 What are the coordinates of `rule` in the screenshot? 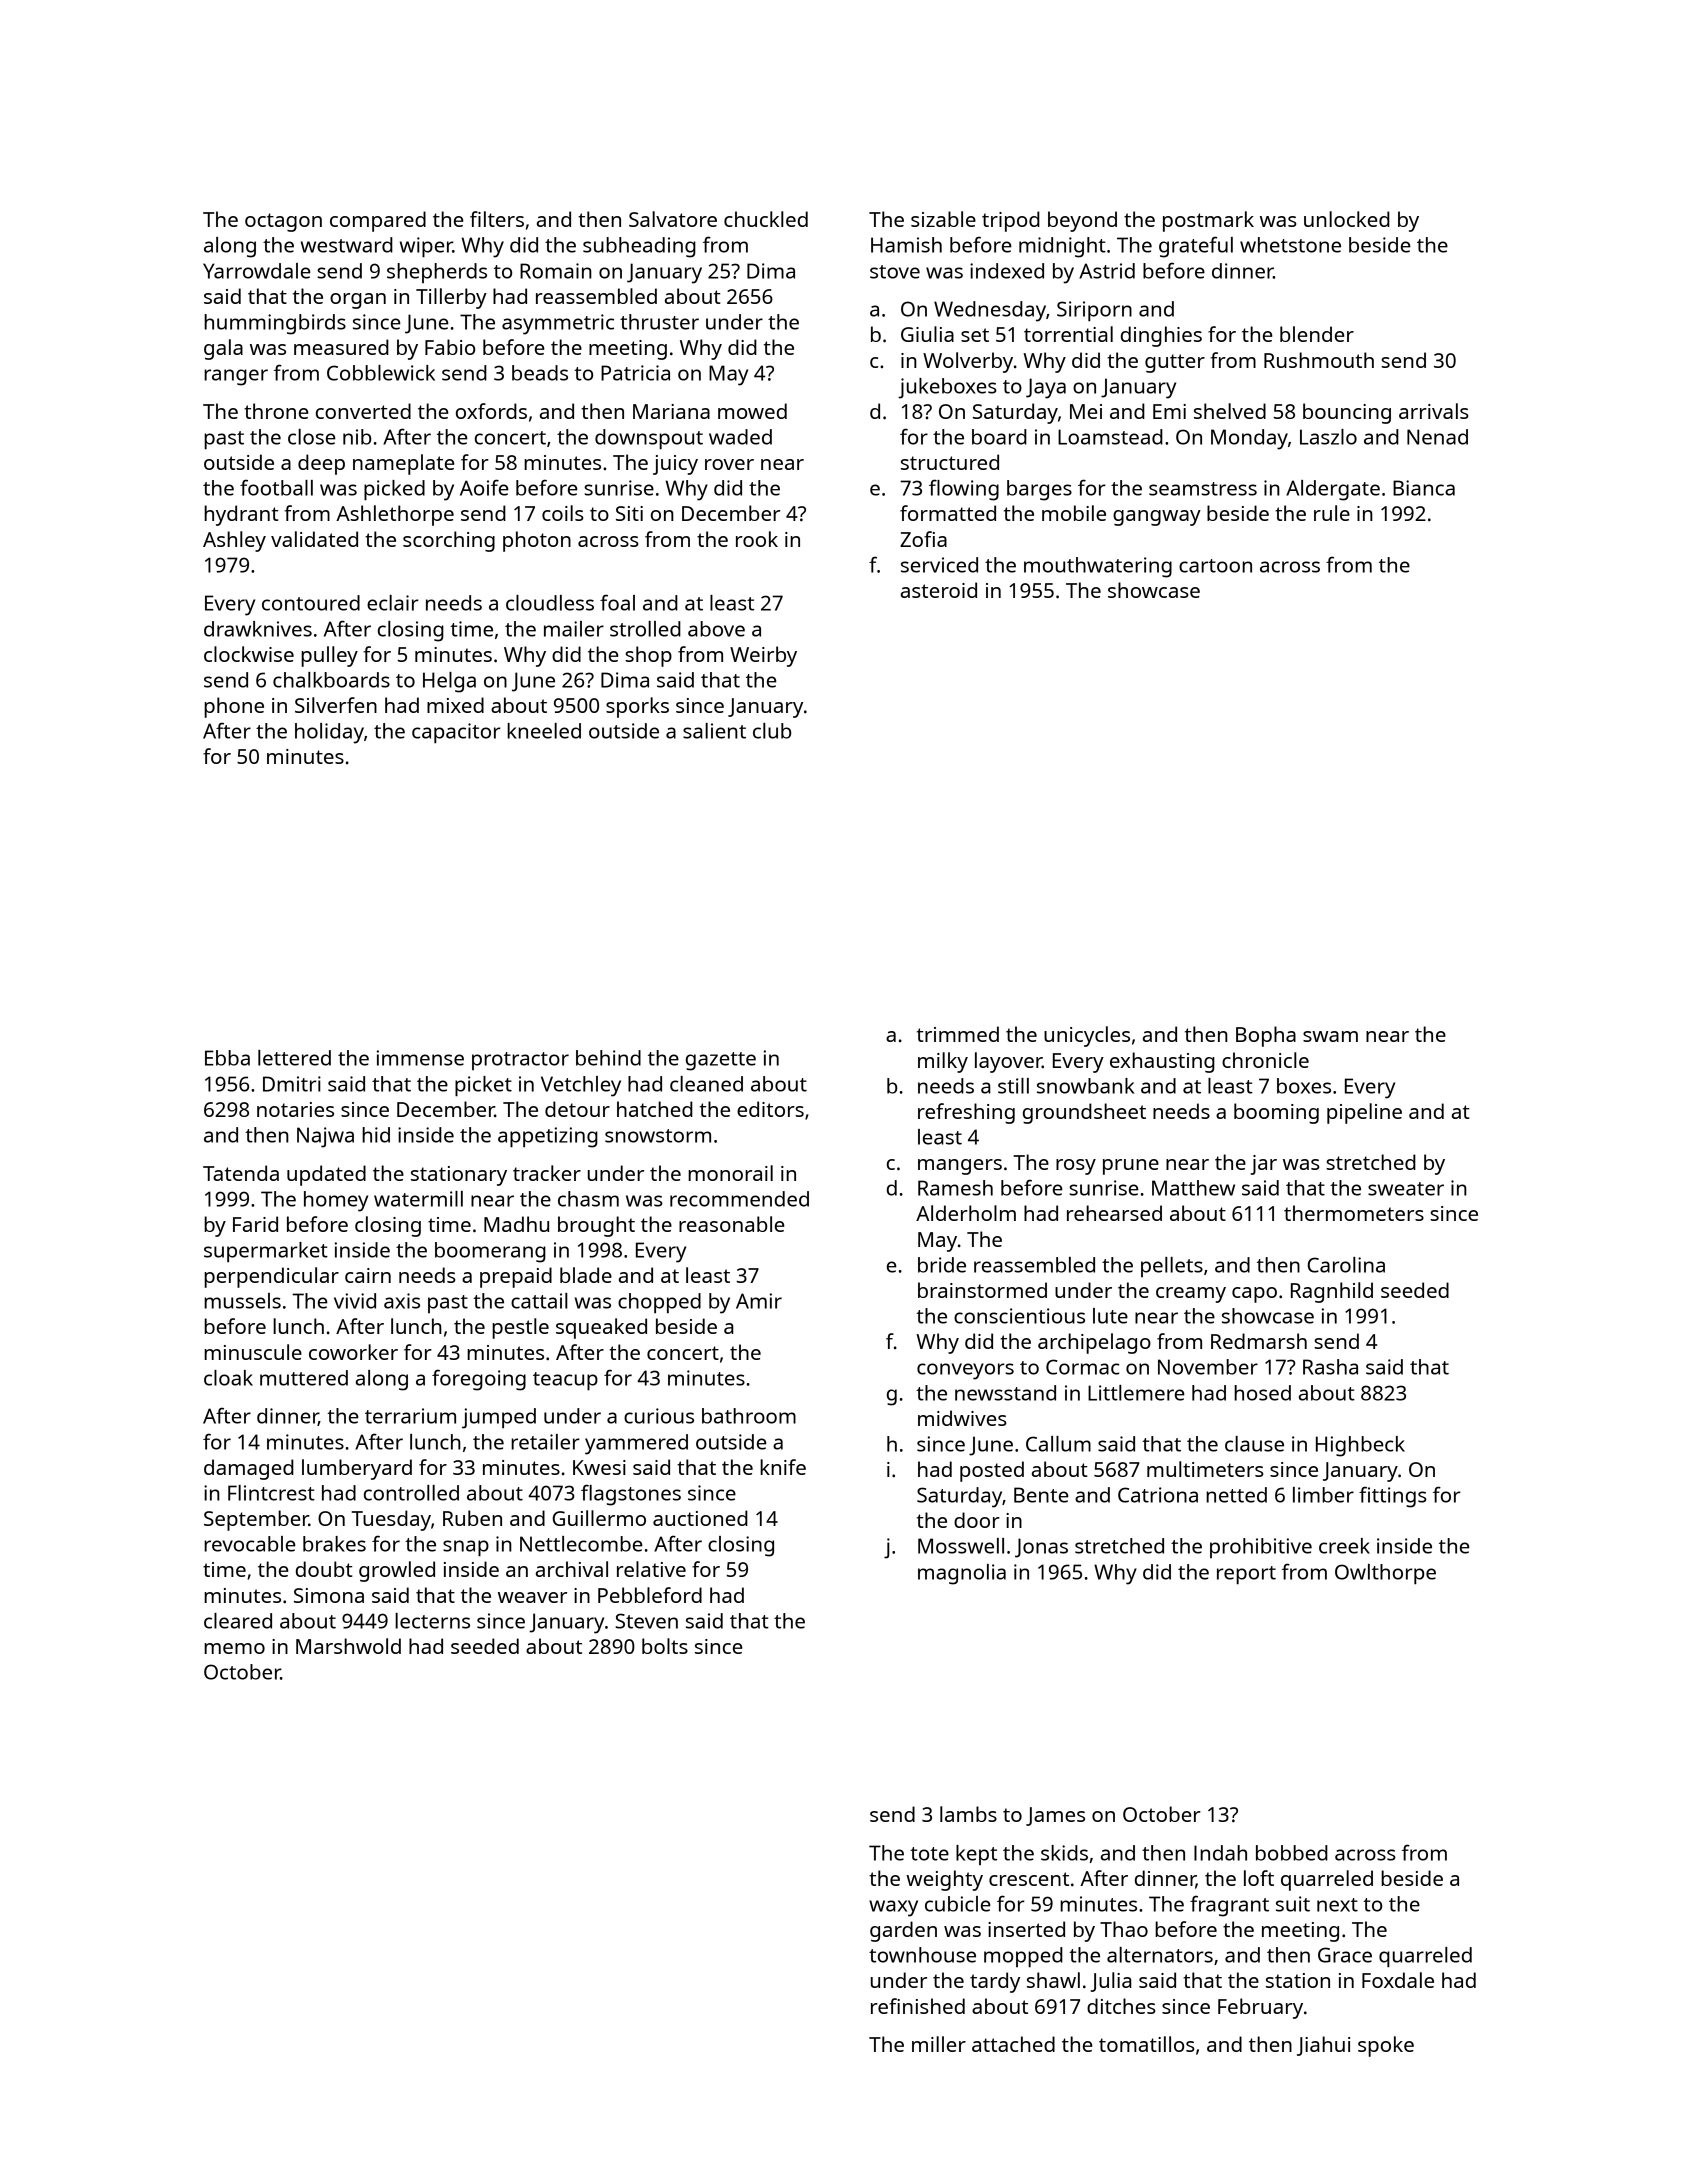 It's located at (1332, 513).
